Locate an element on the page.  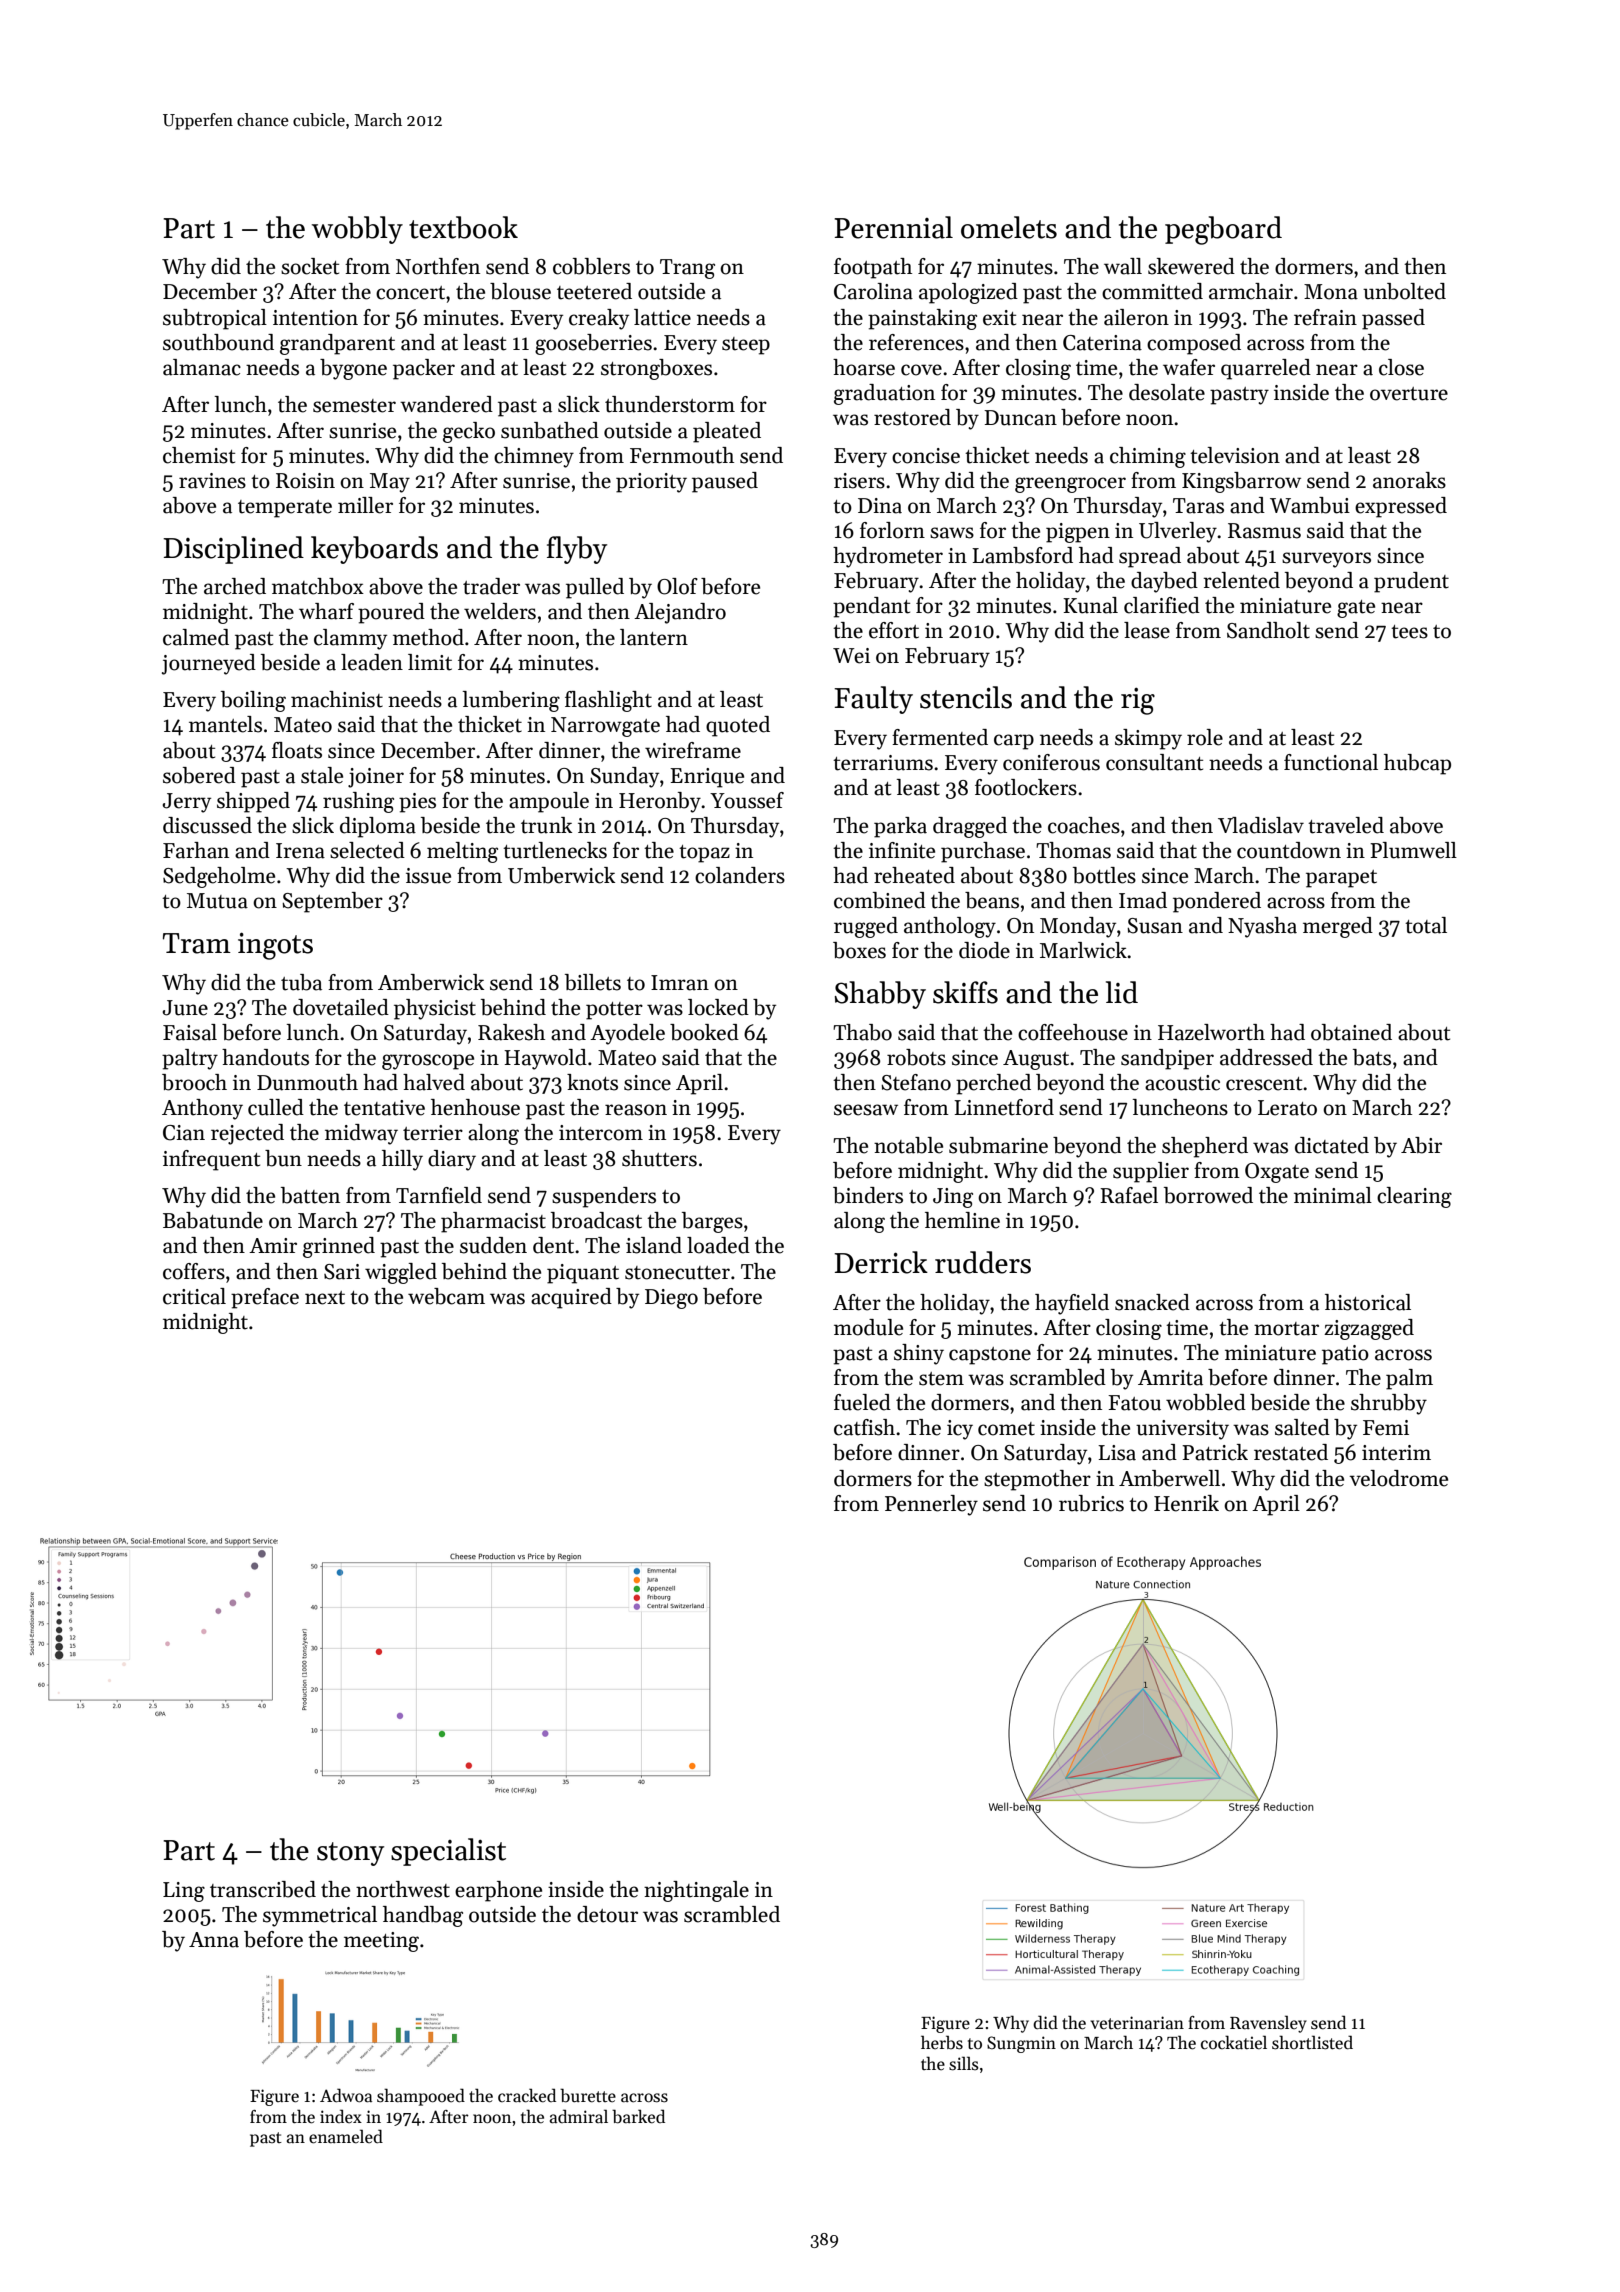
nightingale is located at coordinates (696, 1891).
